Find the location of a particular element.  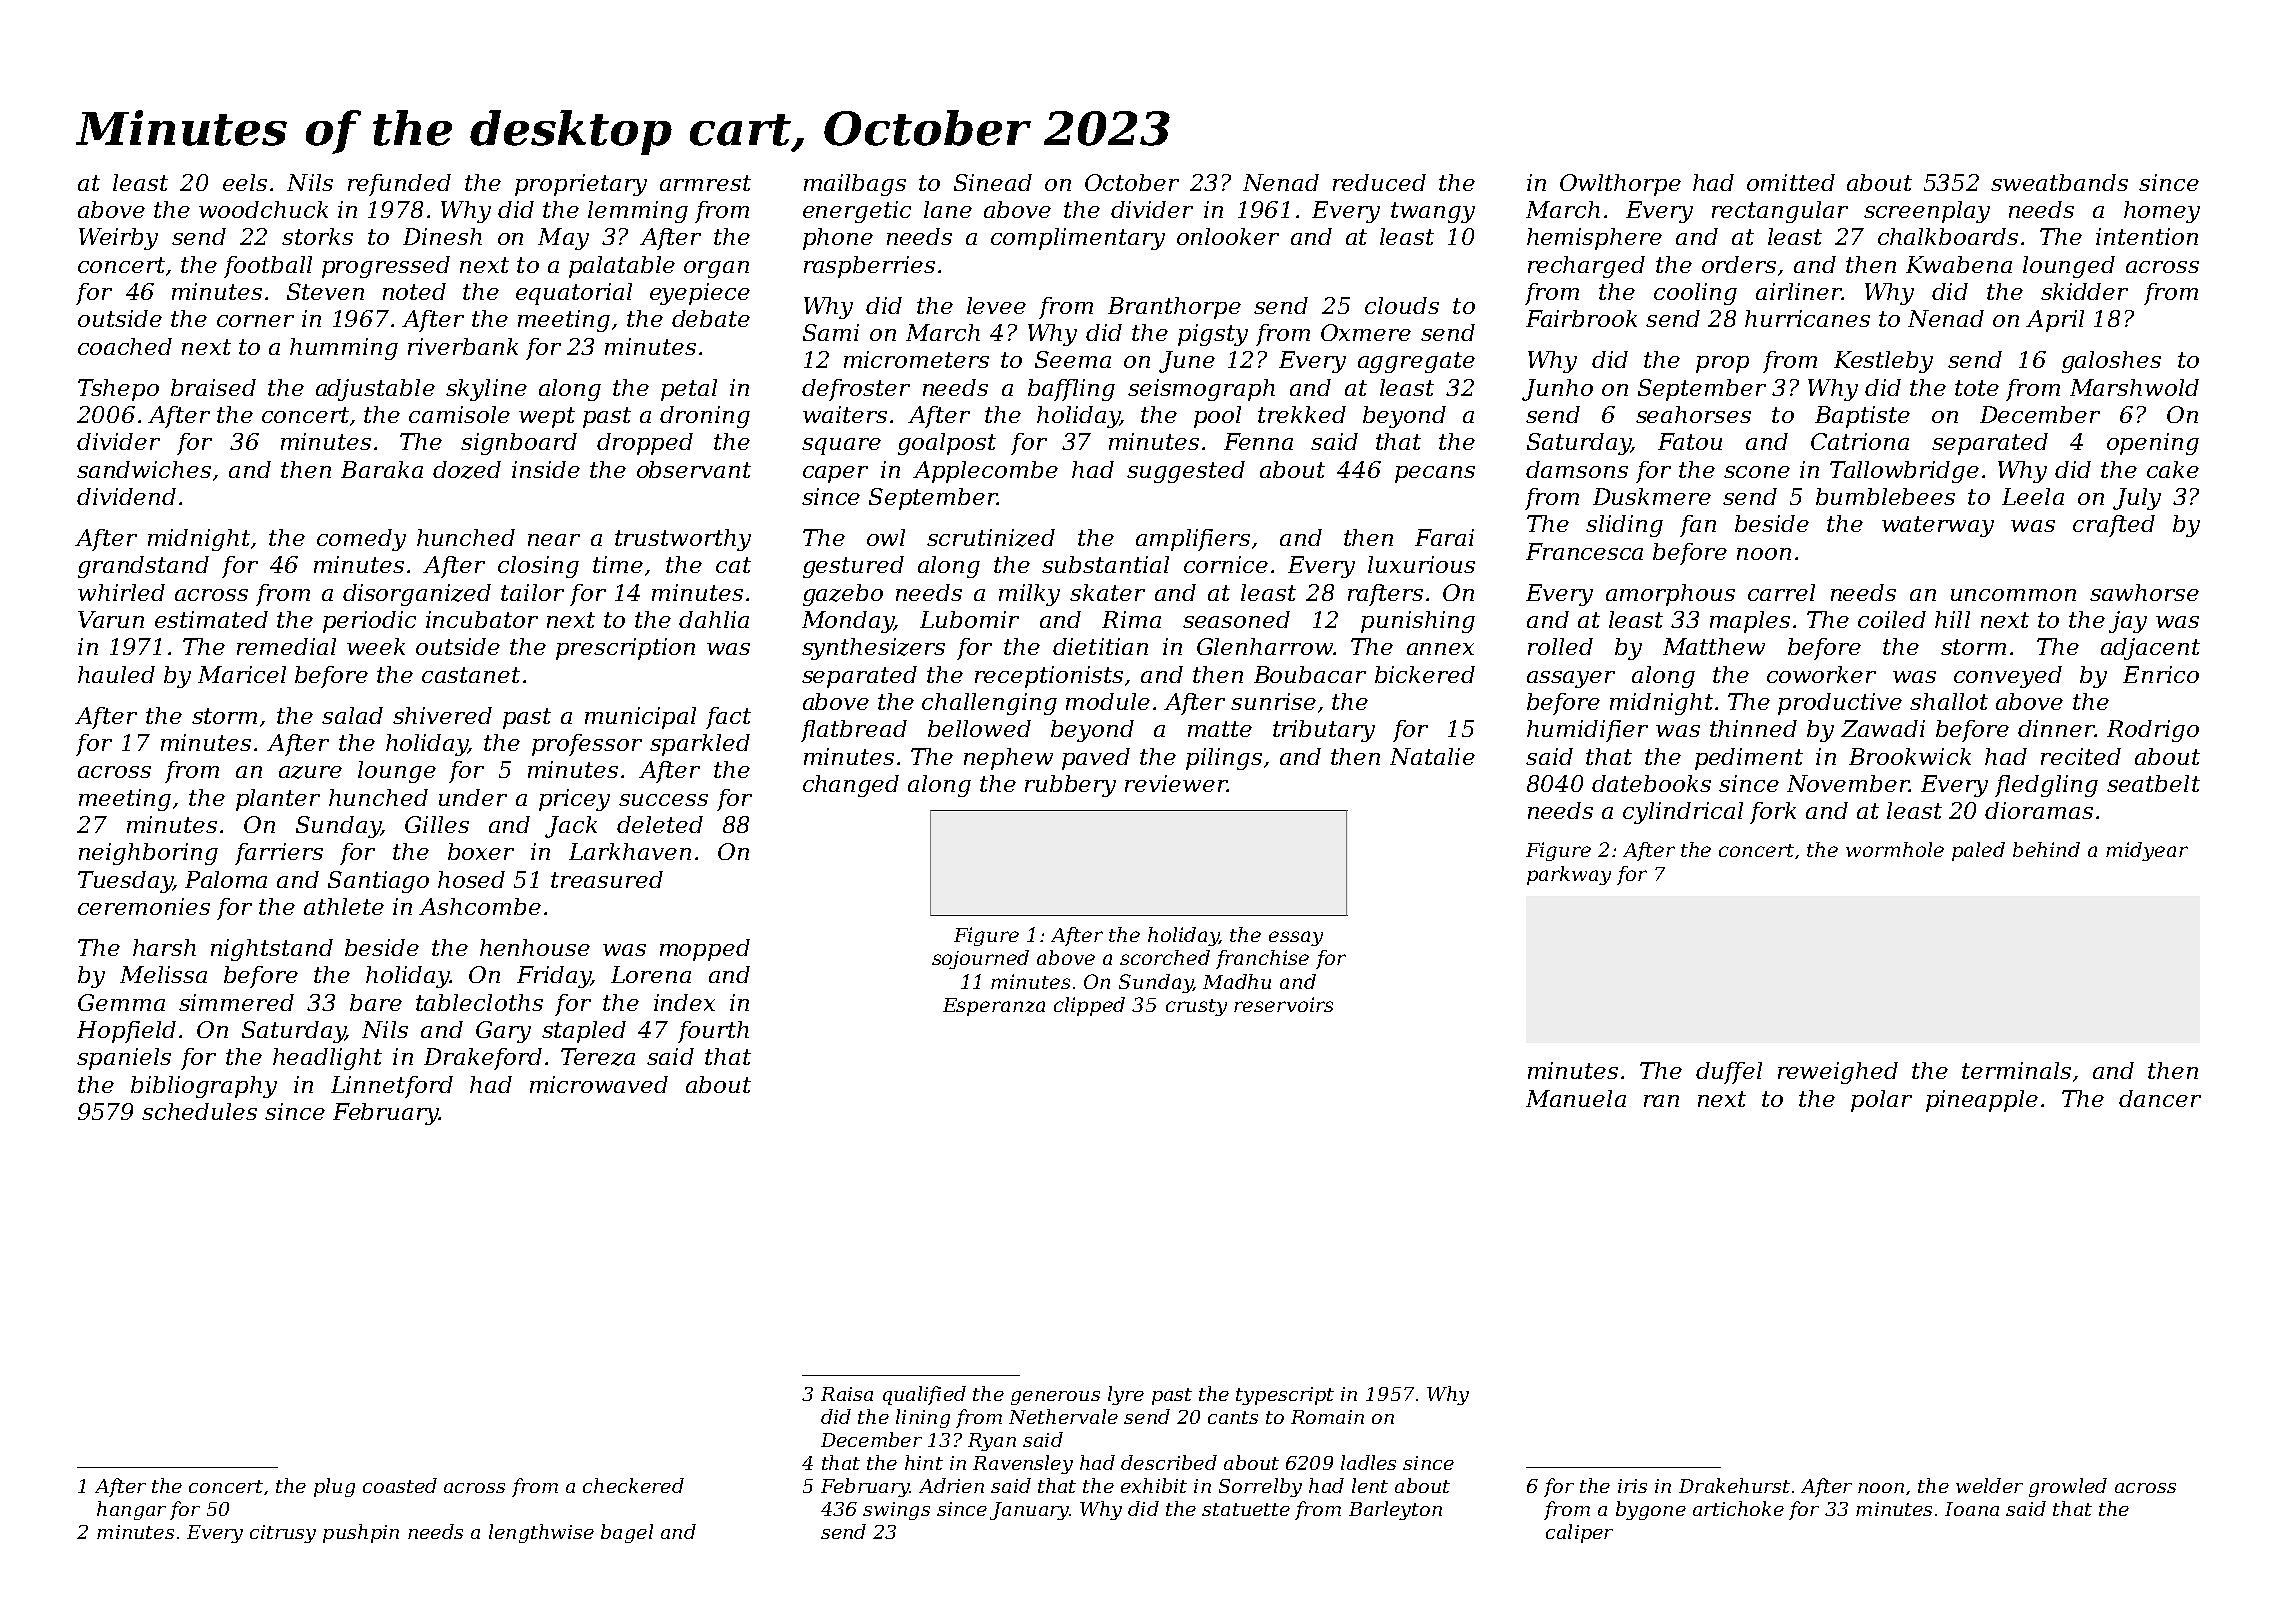

microwaved is located at coordinates (599, 1084).
